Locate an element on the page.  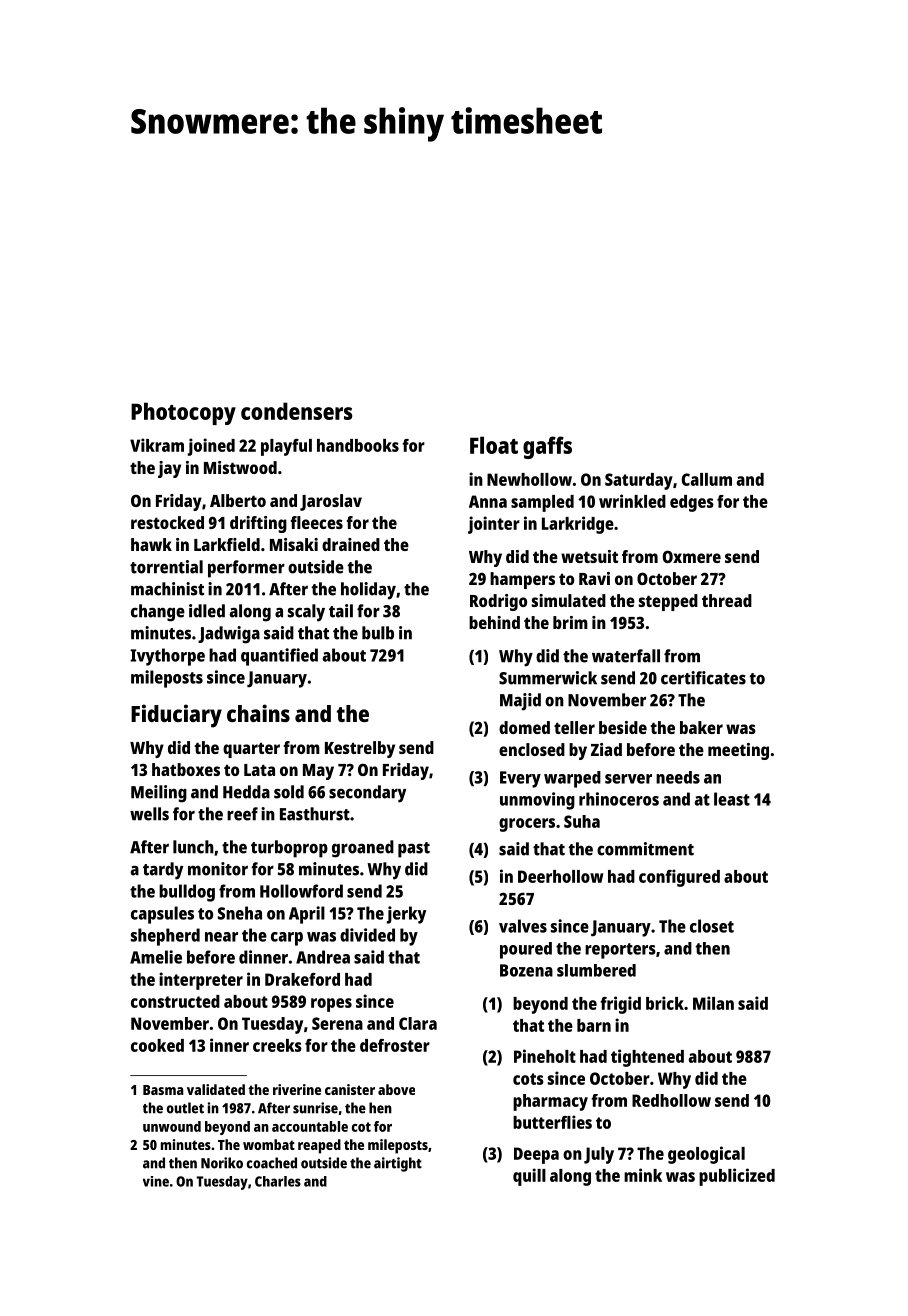
Callum is located at coordinates (707, 479).
